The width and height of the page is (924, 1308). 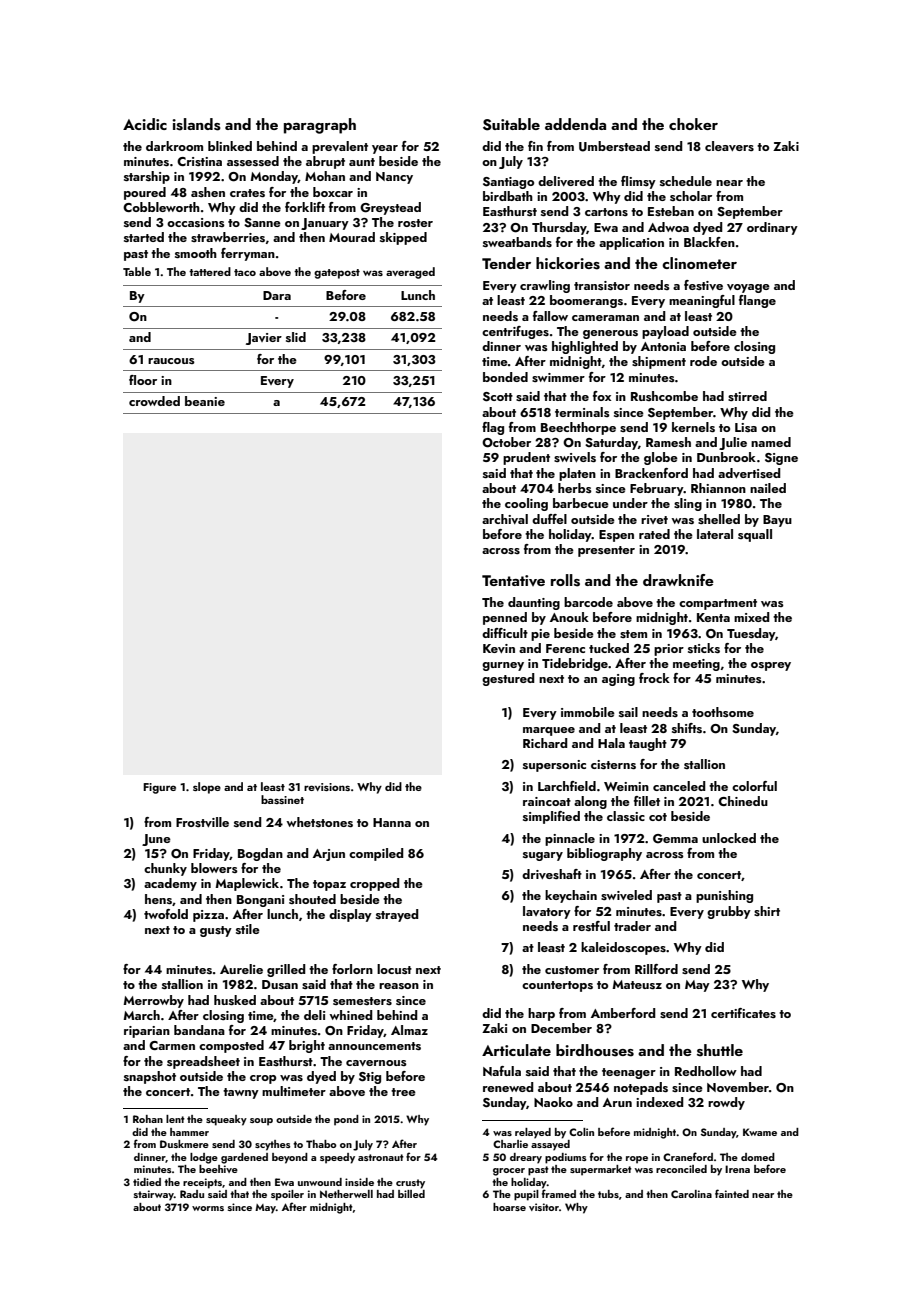 What do you see at coordinates (729, 912) in the page?
I see `grubby` at bounding box center [729, 912].
